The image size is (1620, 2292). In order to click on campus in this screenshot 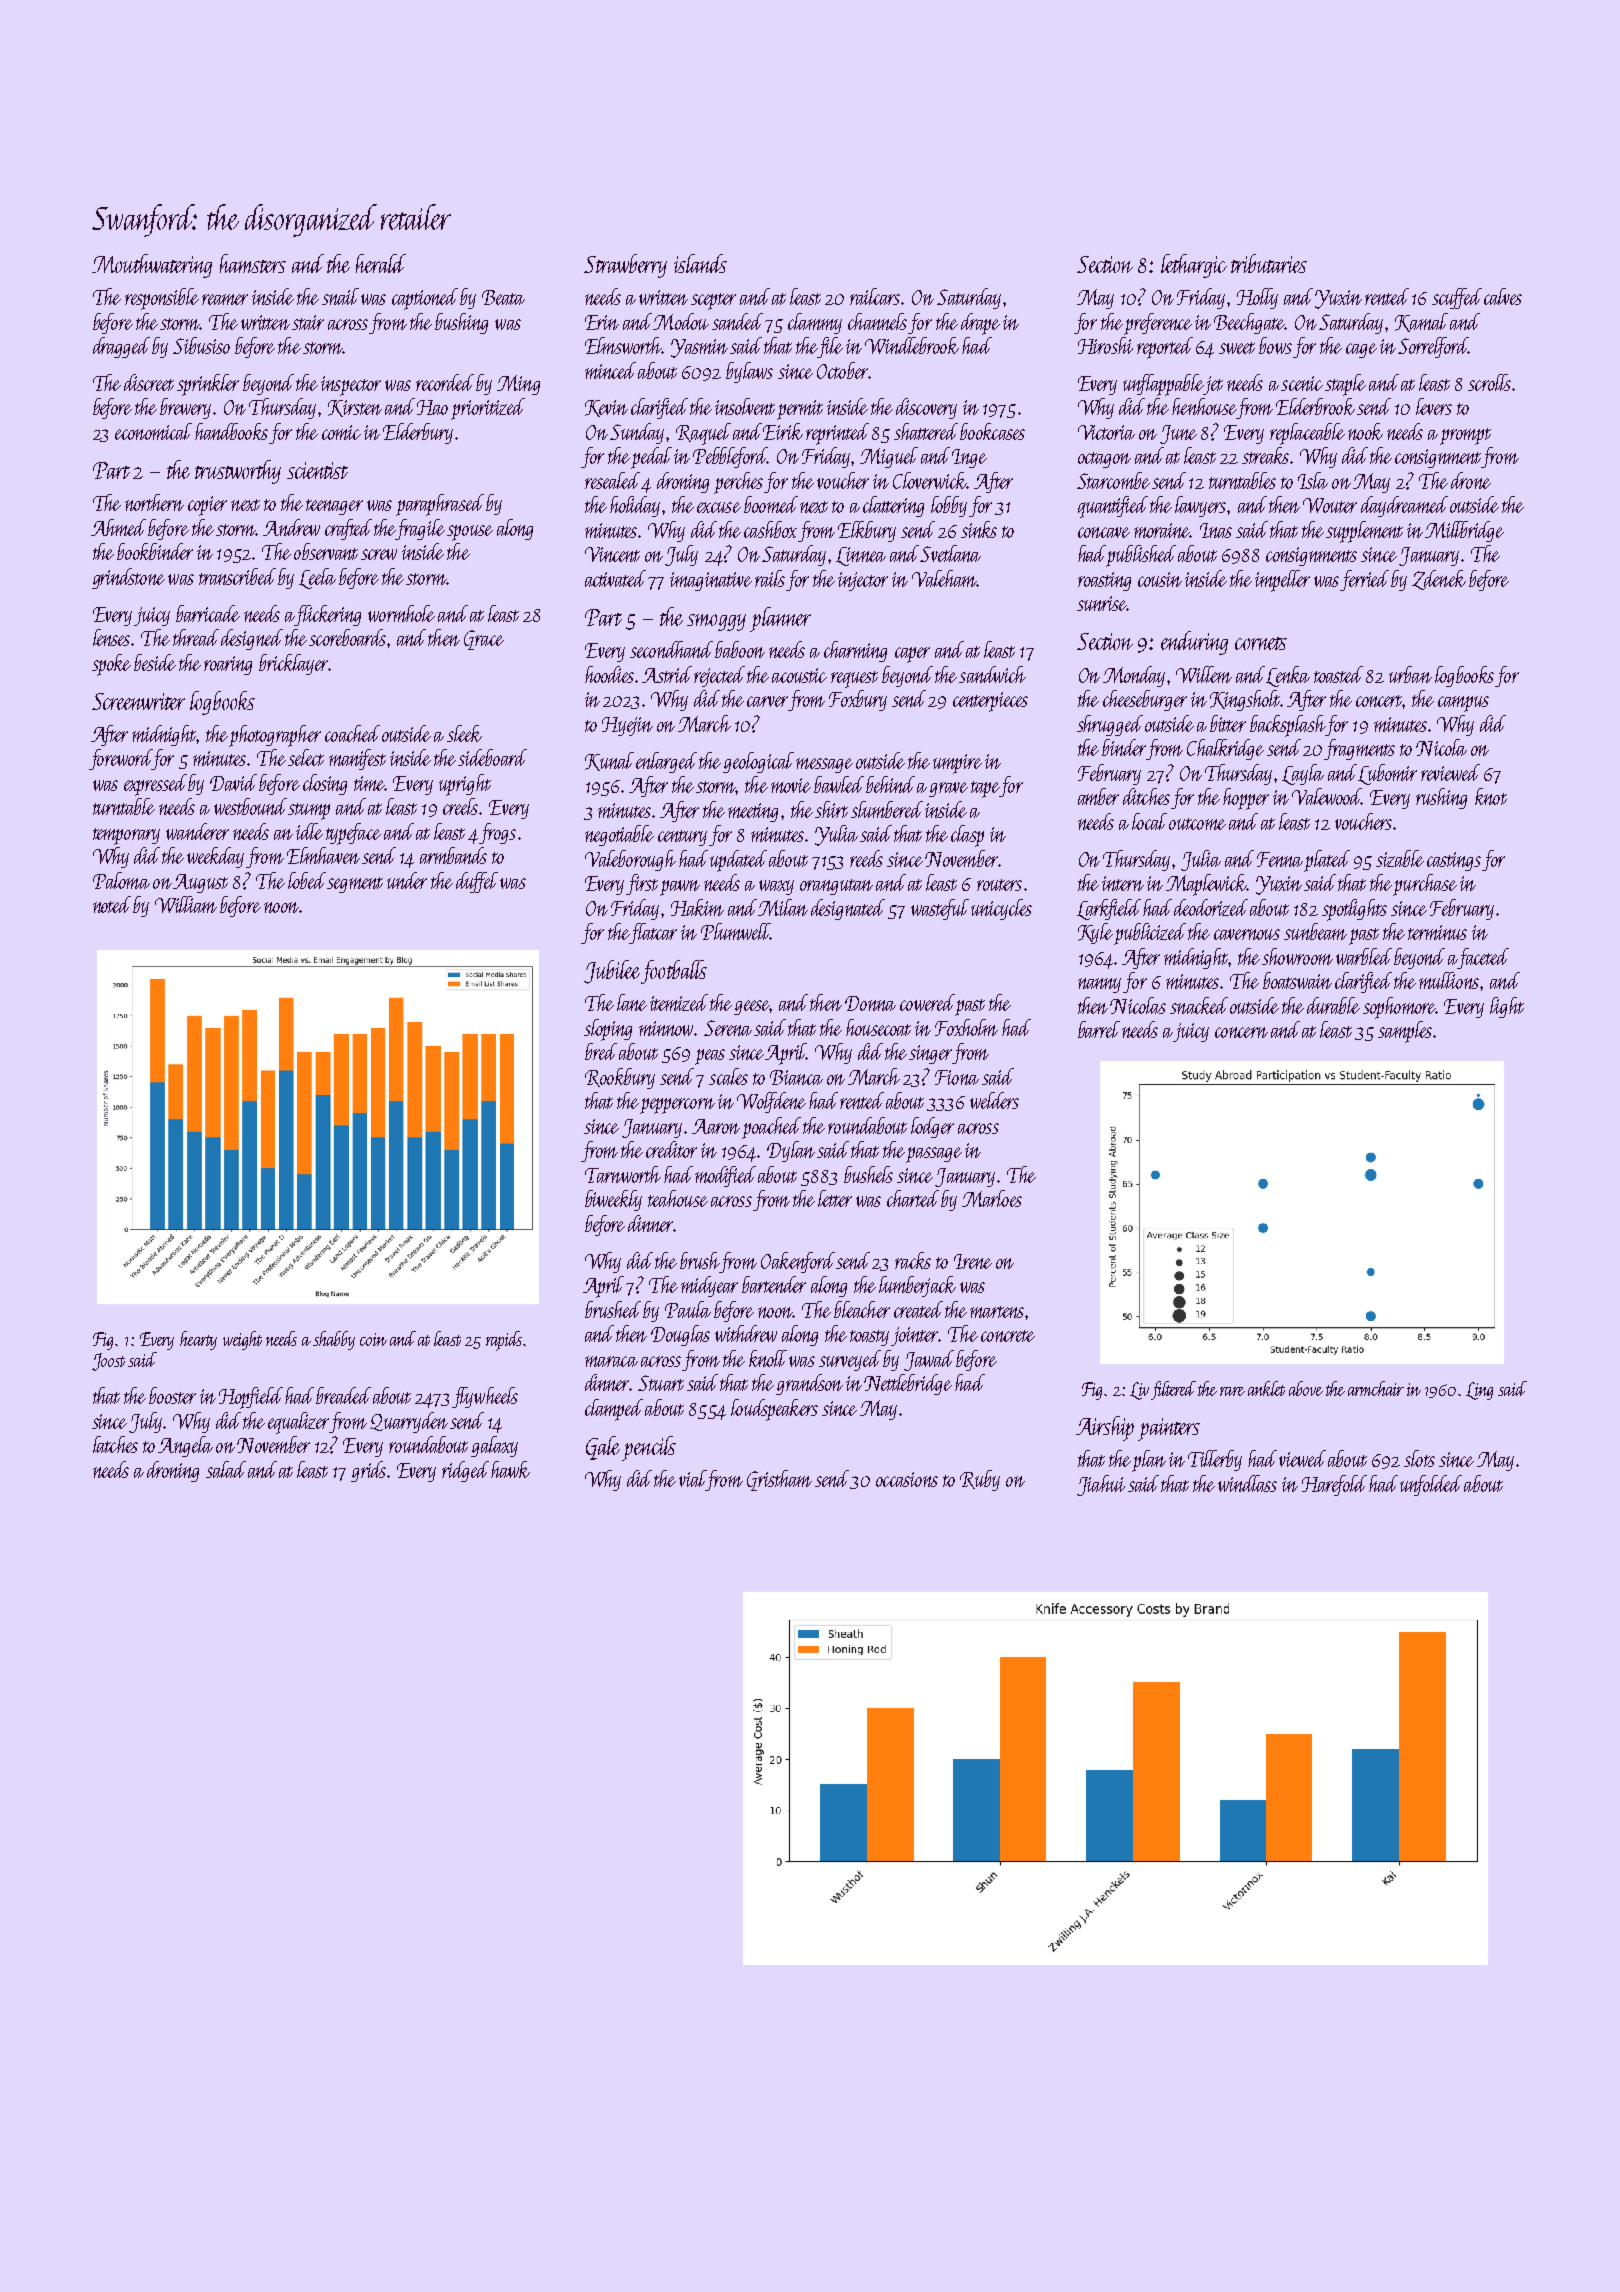, I will do `click(1463, 704)`.
